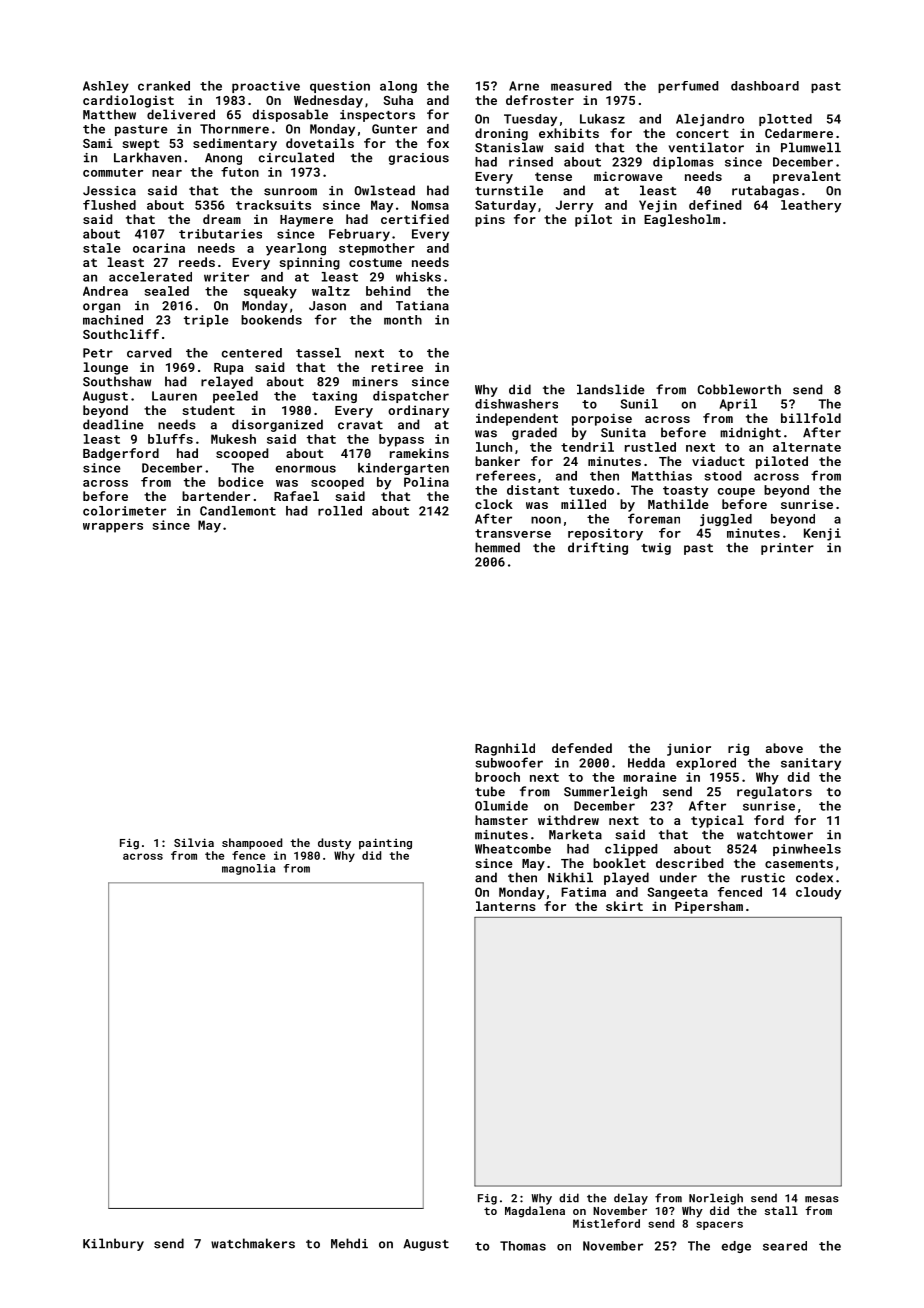 Image resolution: width=924 pixels, height=1308 pixels. What do you see at coordinates (765, 86) in the image?
I see `dashboard` at bounding box center [765, 86].
